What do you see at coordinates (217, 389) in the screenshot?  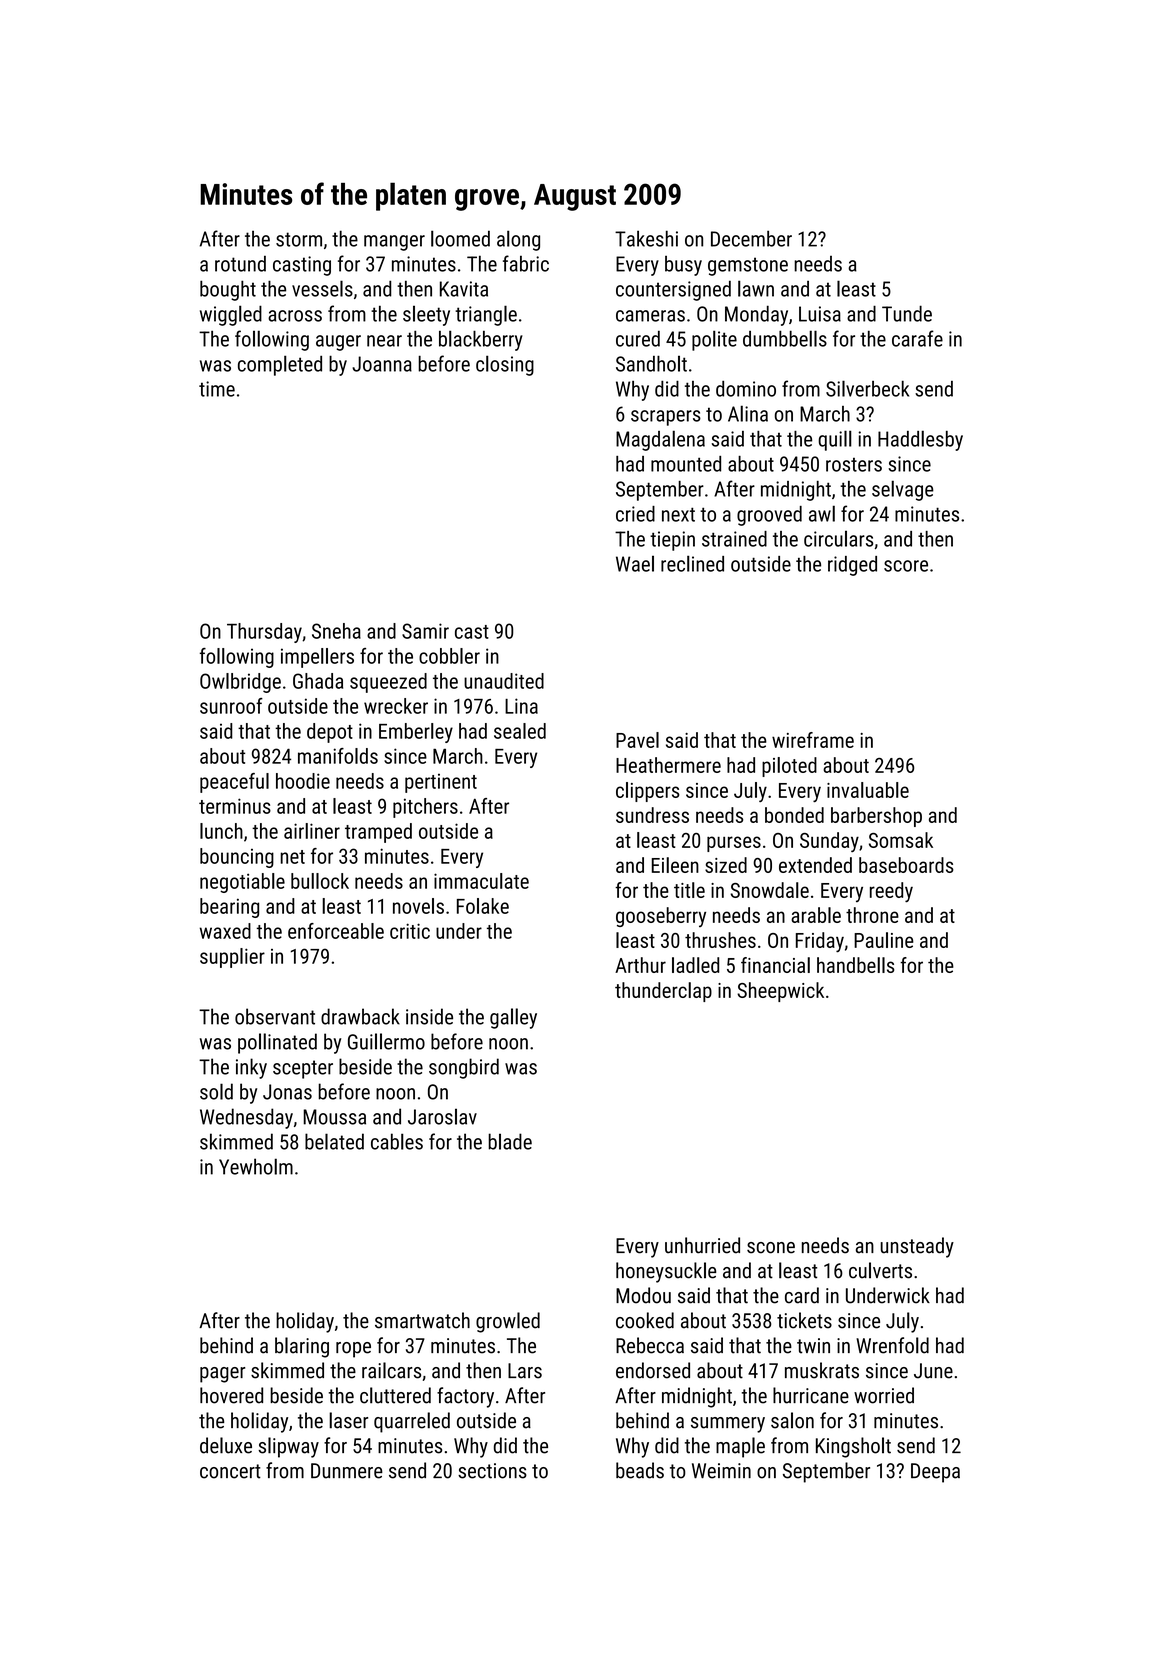 I see `time` at bounding box center [217, 389].
